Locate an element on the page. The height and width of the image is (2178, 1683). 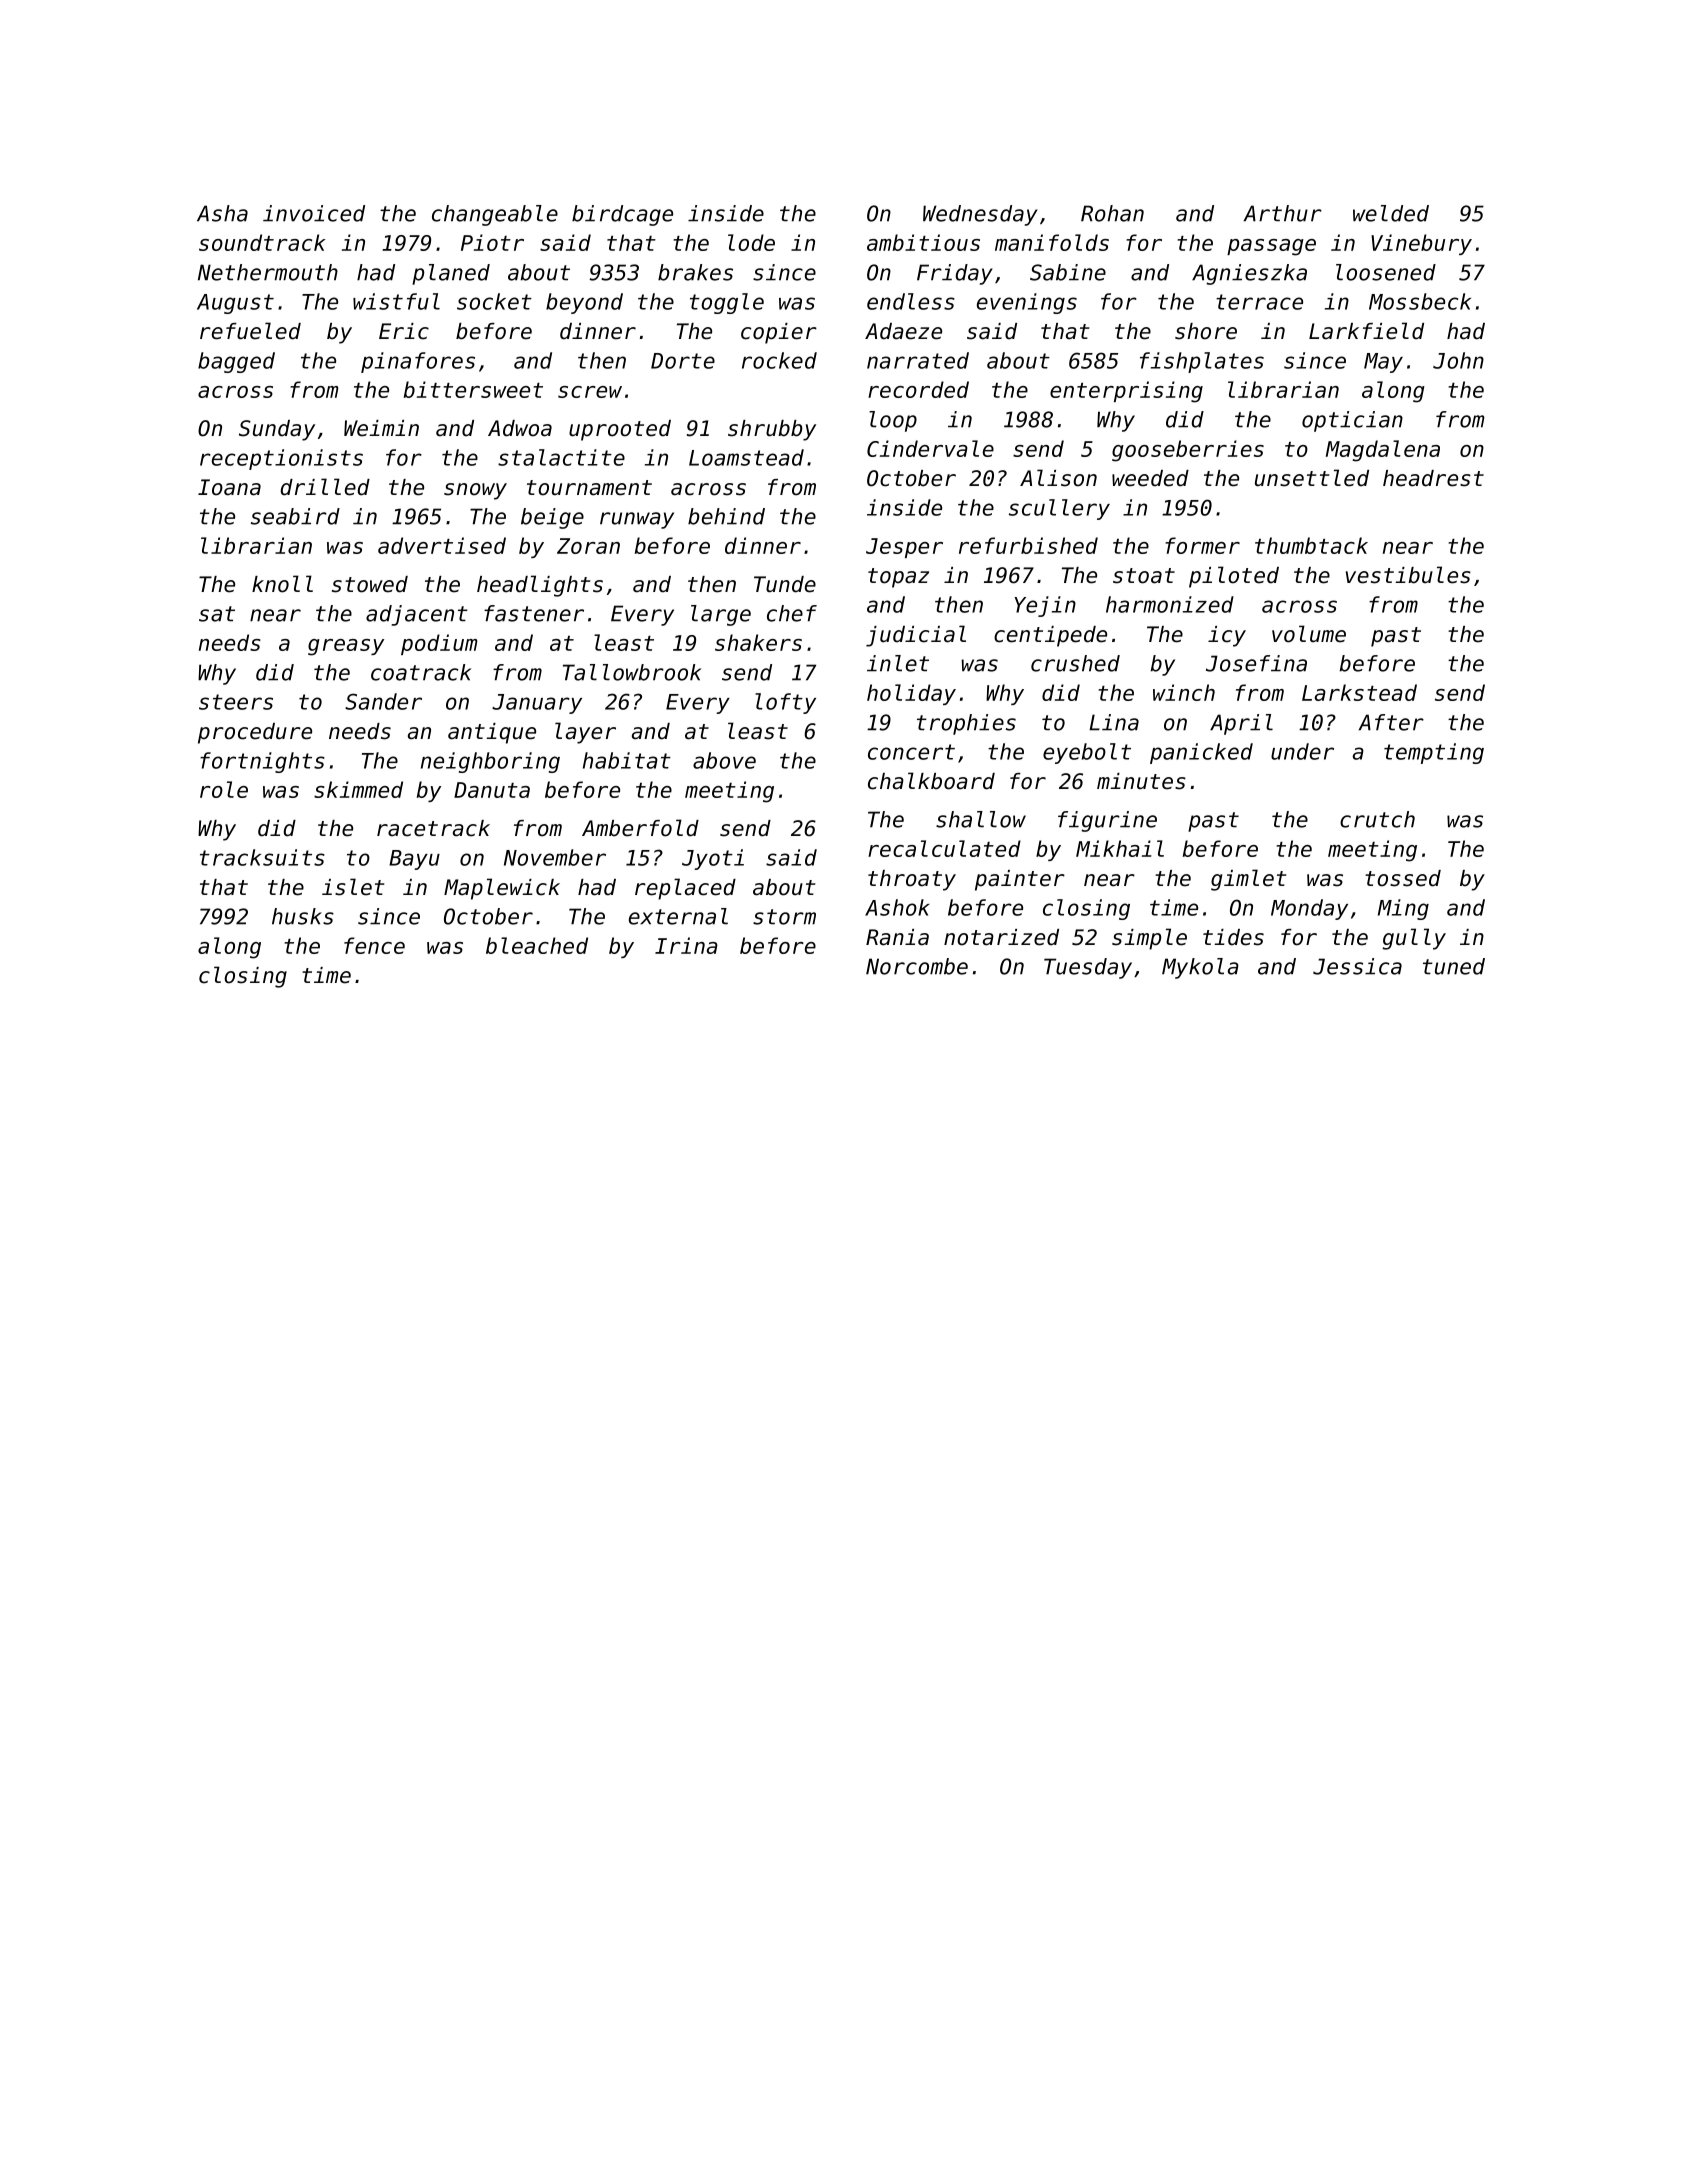
bittersweet is located at coordinates (473, 389).
